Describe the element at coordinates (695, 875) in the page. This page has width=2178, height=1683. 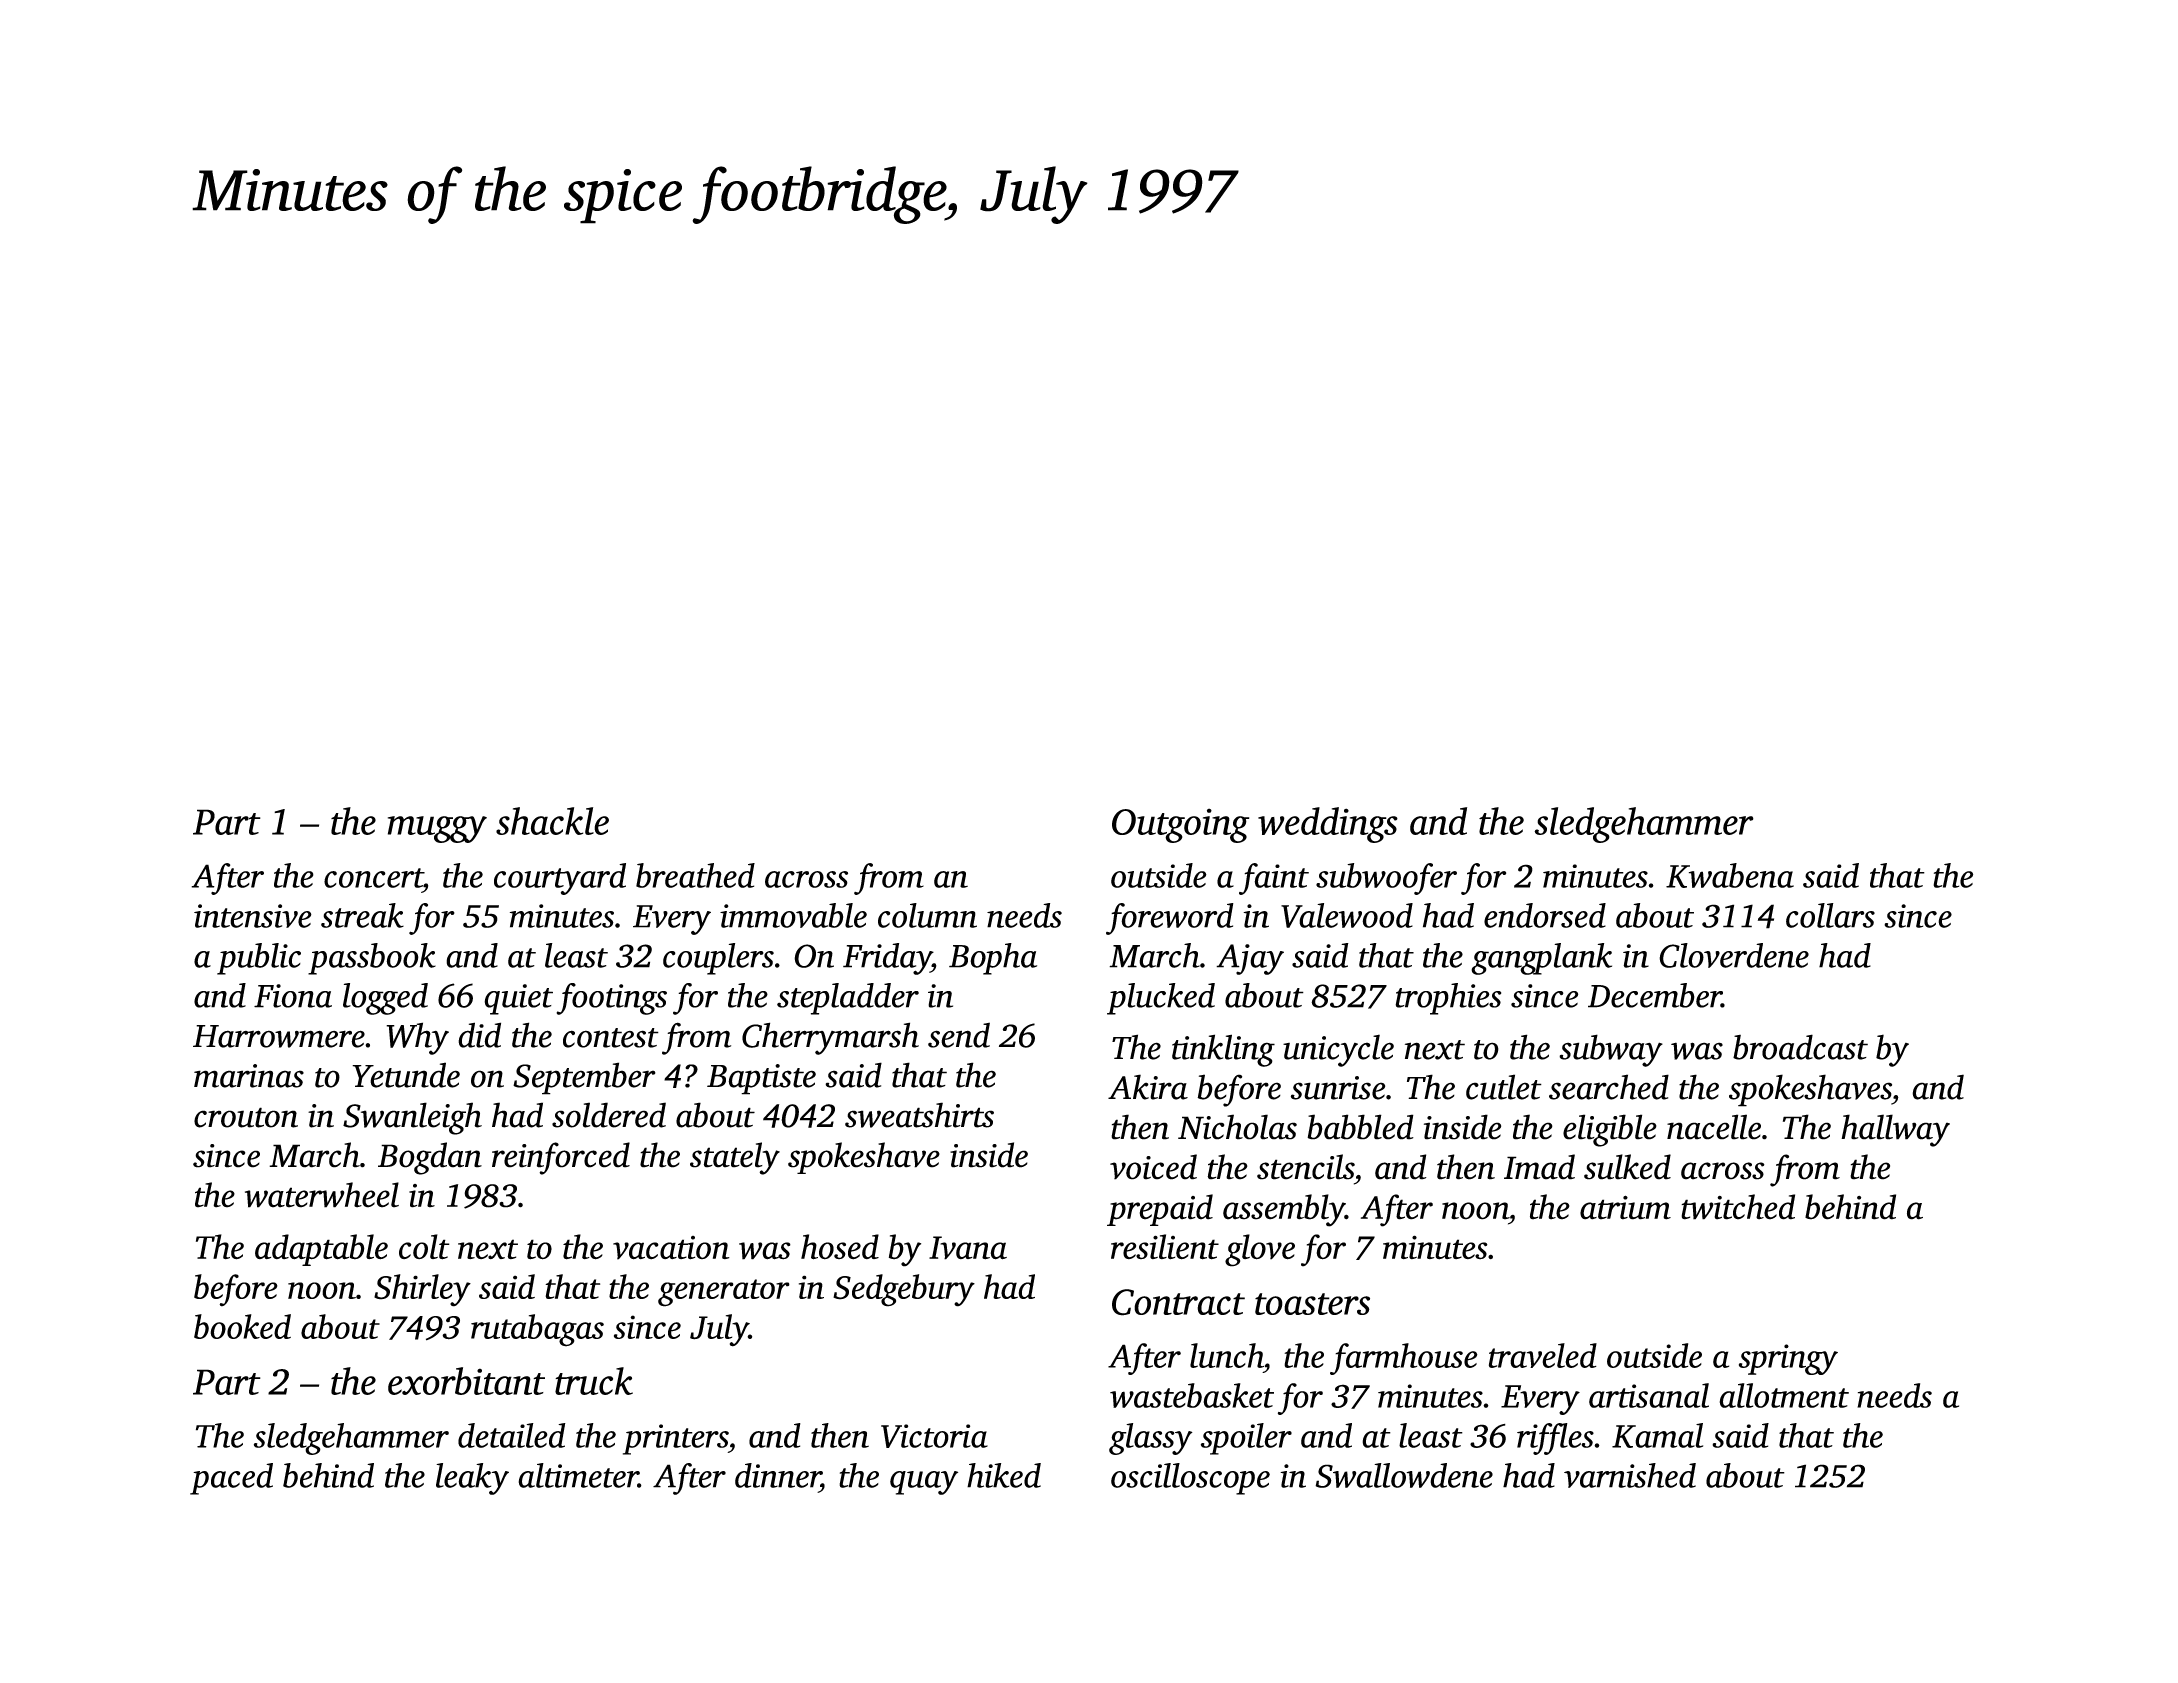
I see `breathed` at that location.
